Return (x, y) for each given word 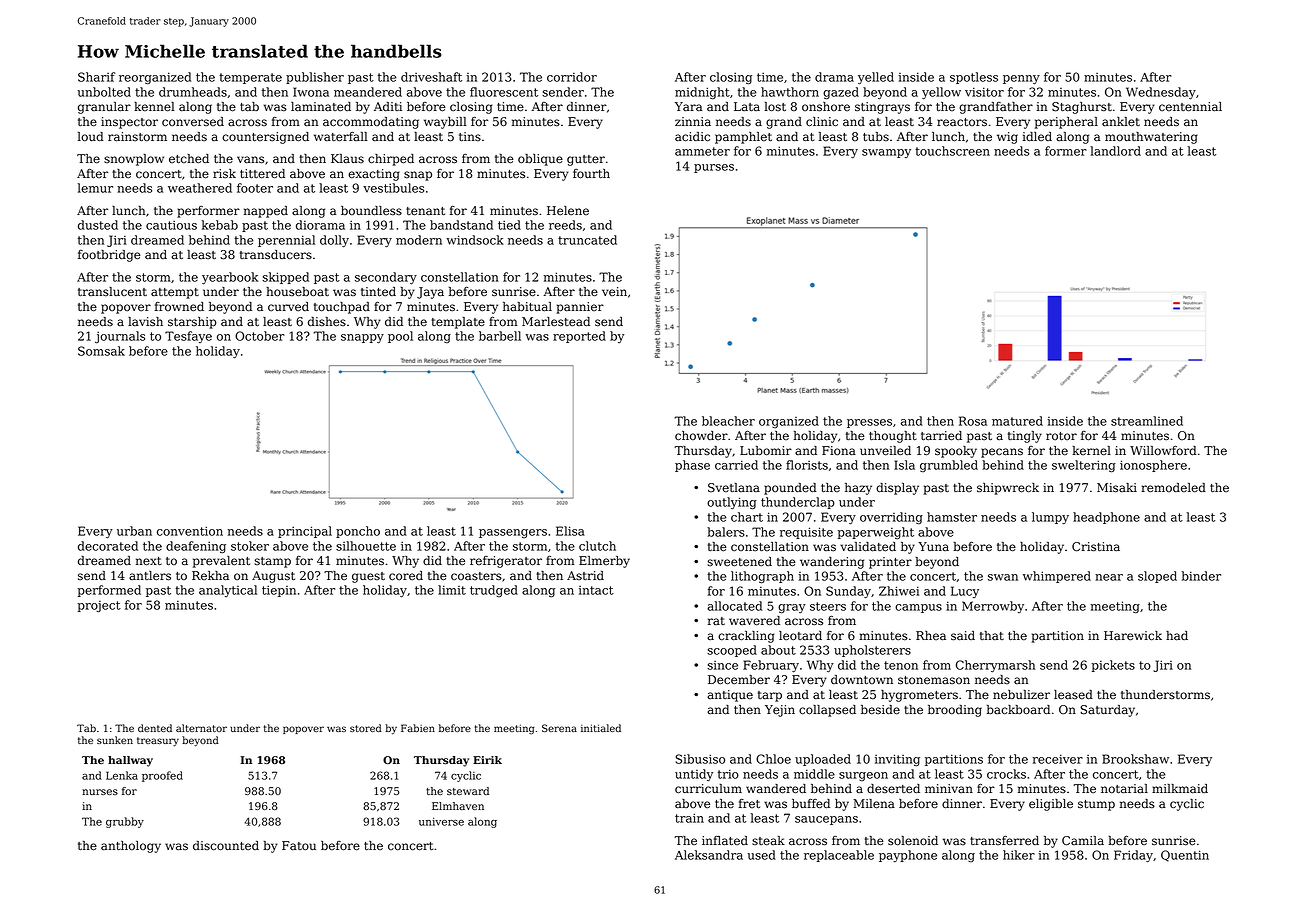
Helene (568, 211)
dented (155, 728)
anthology (131, 847)
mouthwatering (1151, 138)
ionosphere (1153, 466)
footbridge (109, 256)
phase (692, 466)
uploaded (823, 760)
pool (400, 337)
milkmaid (1180, 789)
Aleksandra (709, 855)
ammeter (702, 151)
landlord (1115, 151)
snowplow (134, 160)
